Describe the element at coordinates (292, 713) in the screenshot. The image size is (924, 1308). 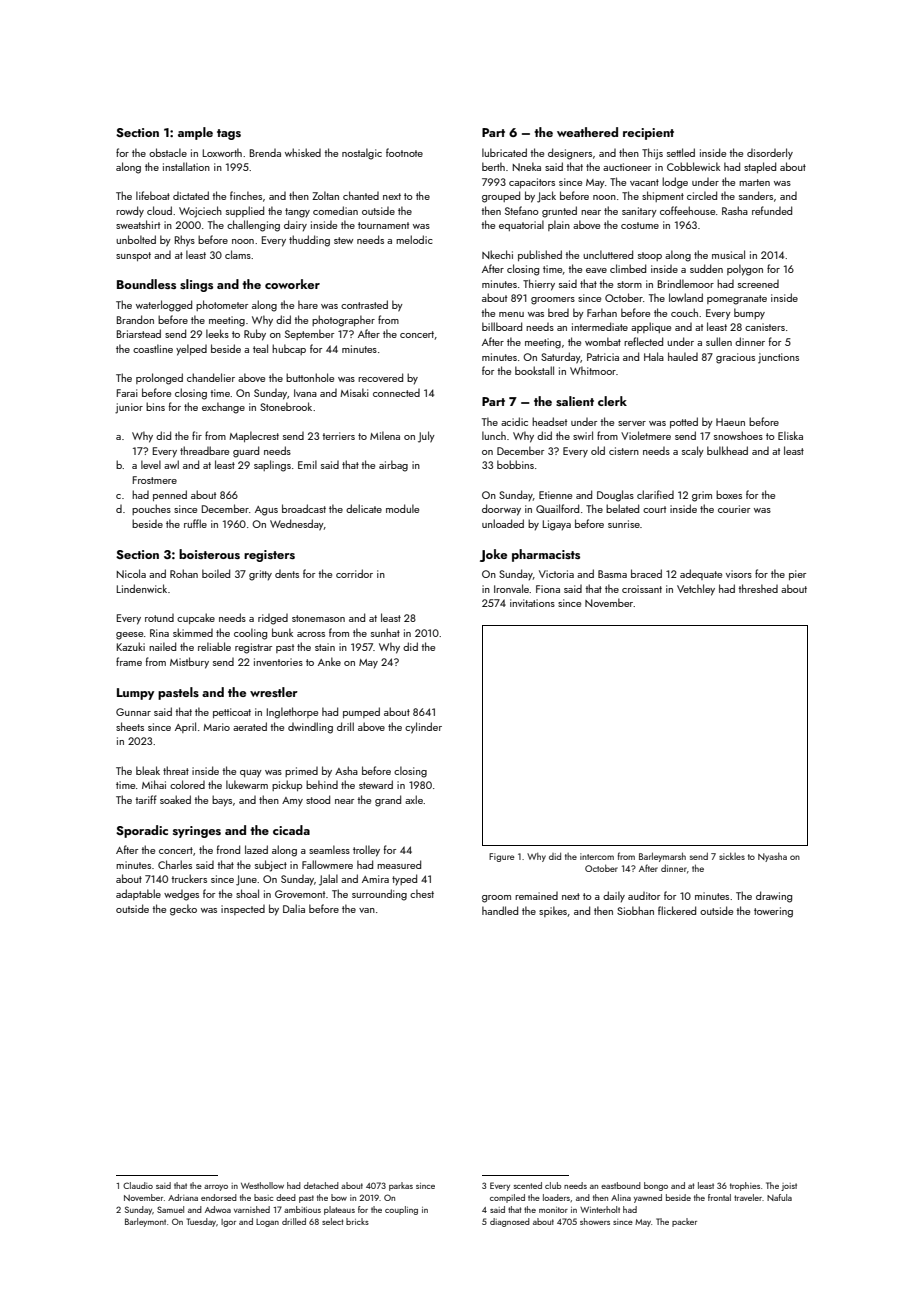
I see `Inglethorpe` at that location.
